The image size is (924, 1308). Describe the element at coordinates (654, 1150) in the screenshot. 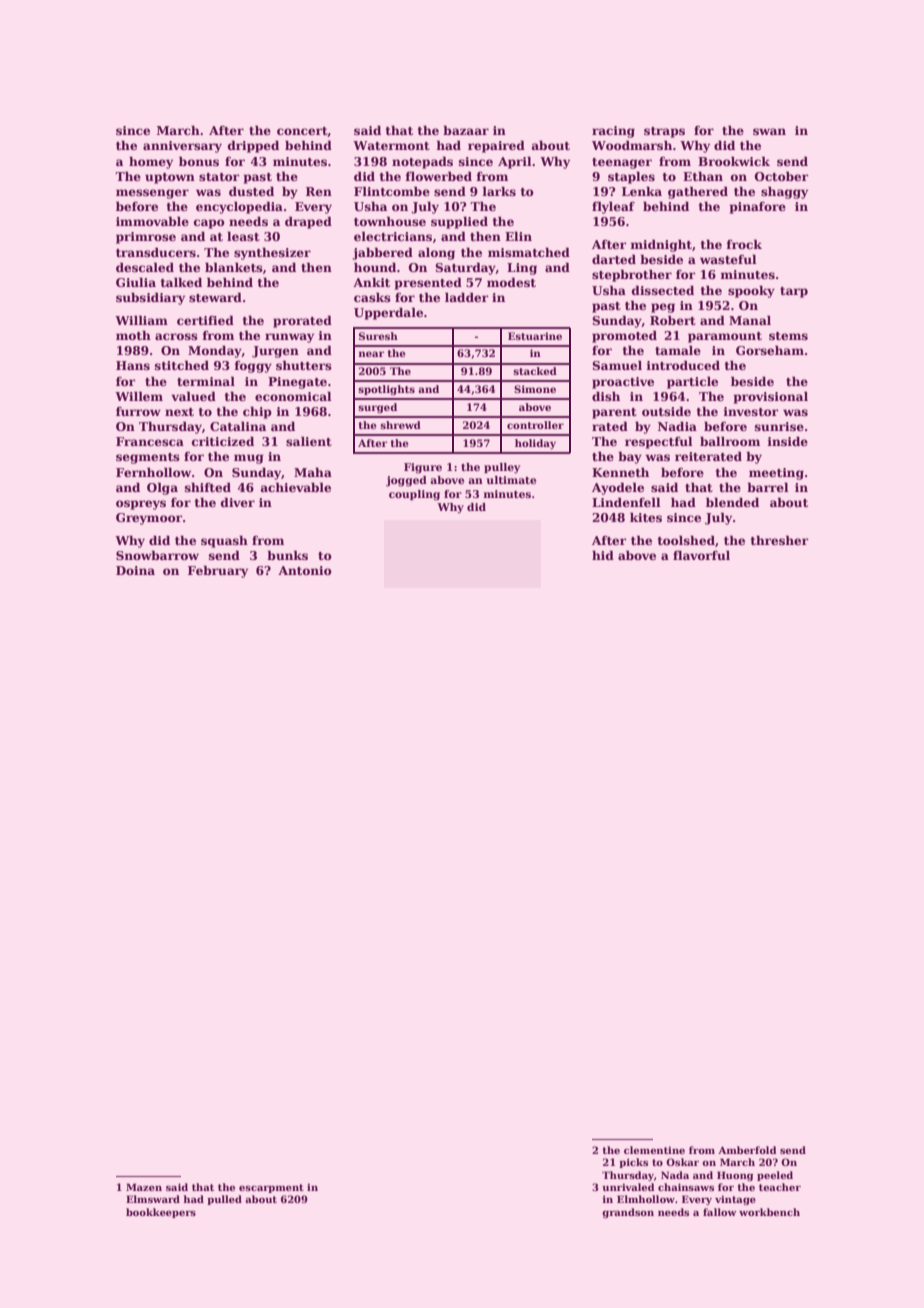

I see `clementine` at that location.
